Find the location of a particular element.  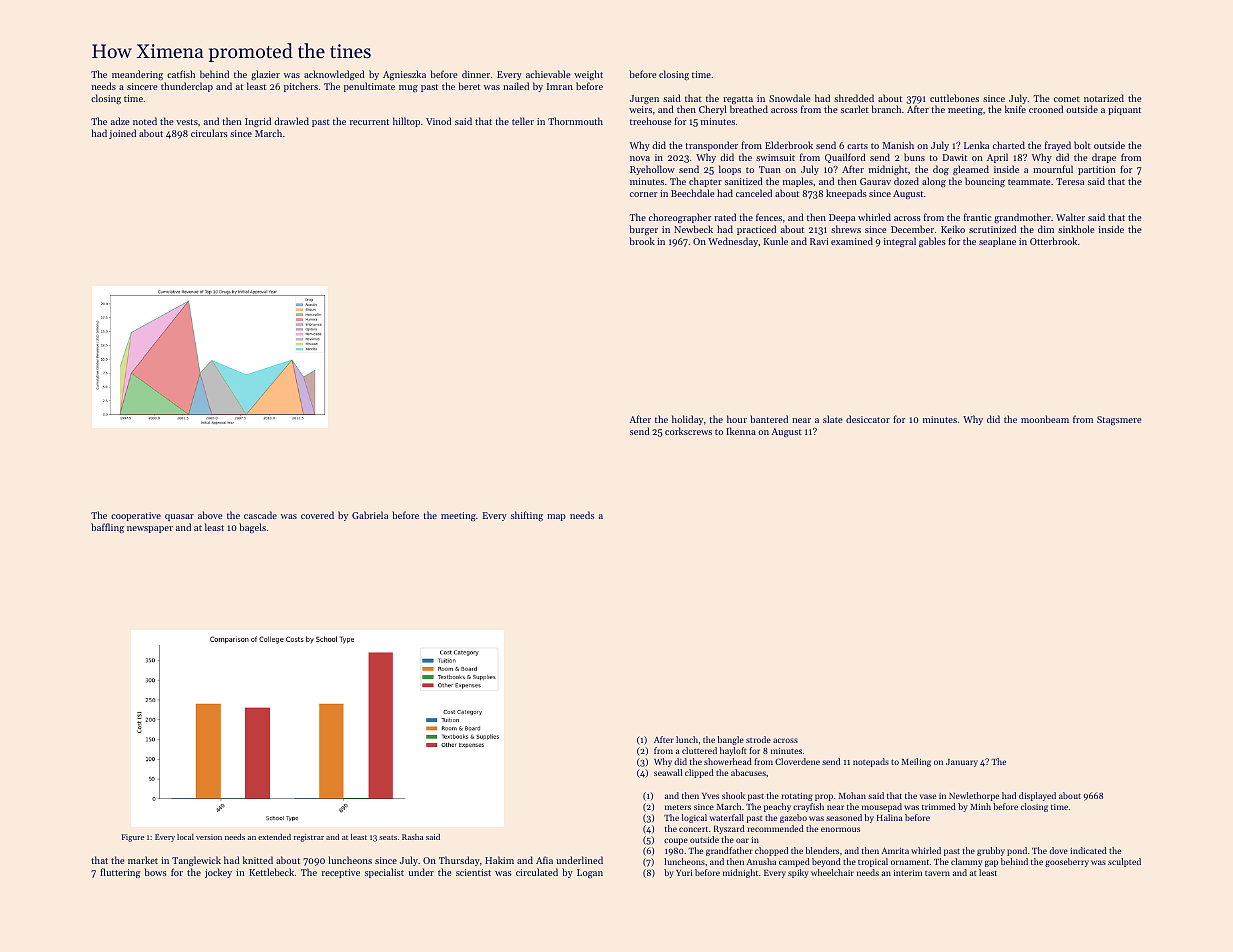

circulars is located at coordinates (209, 133).
